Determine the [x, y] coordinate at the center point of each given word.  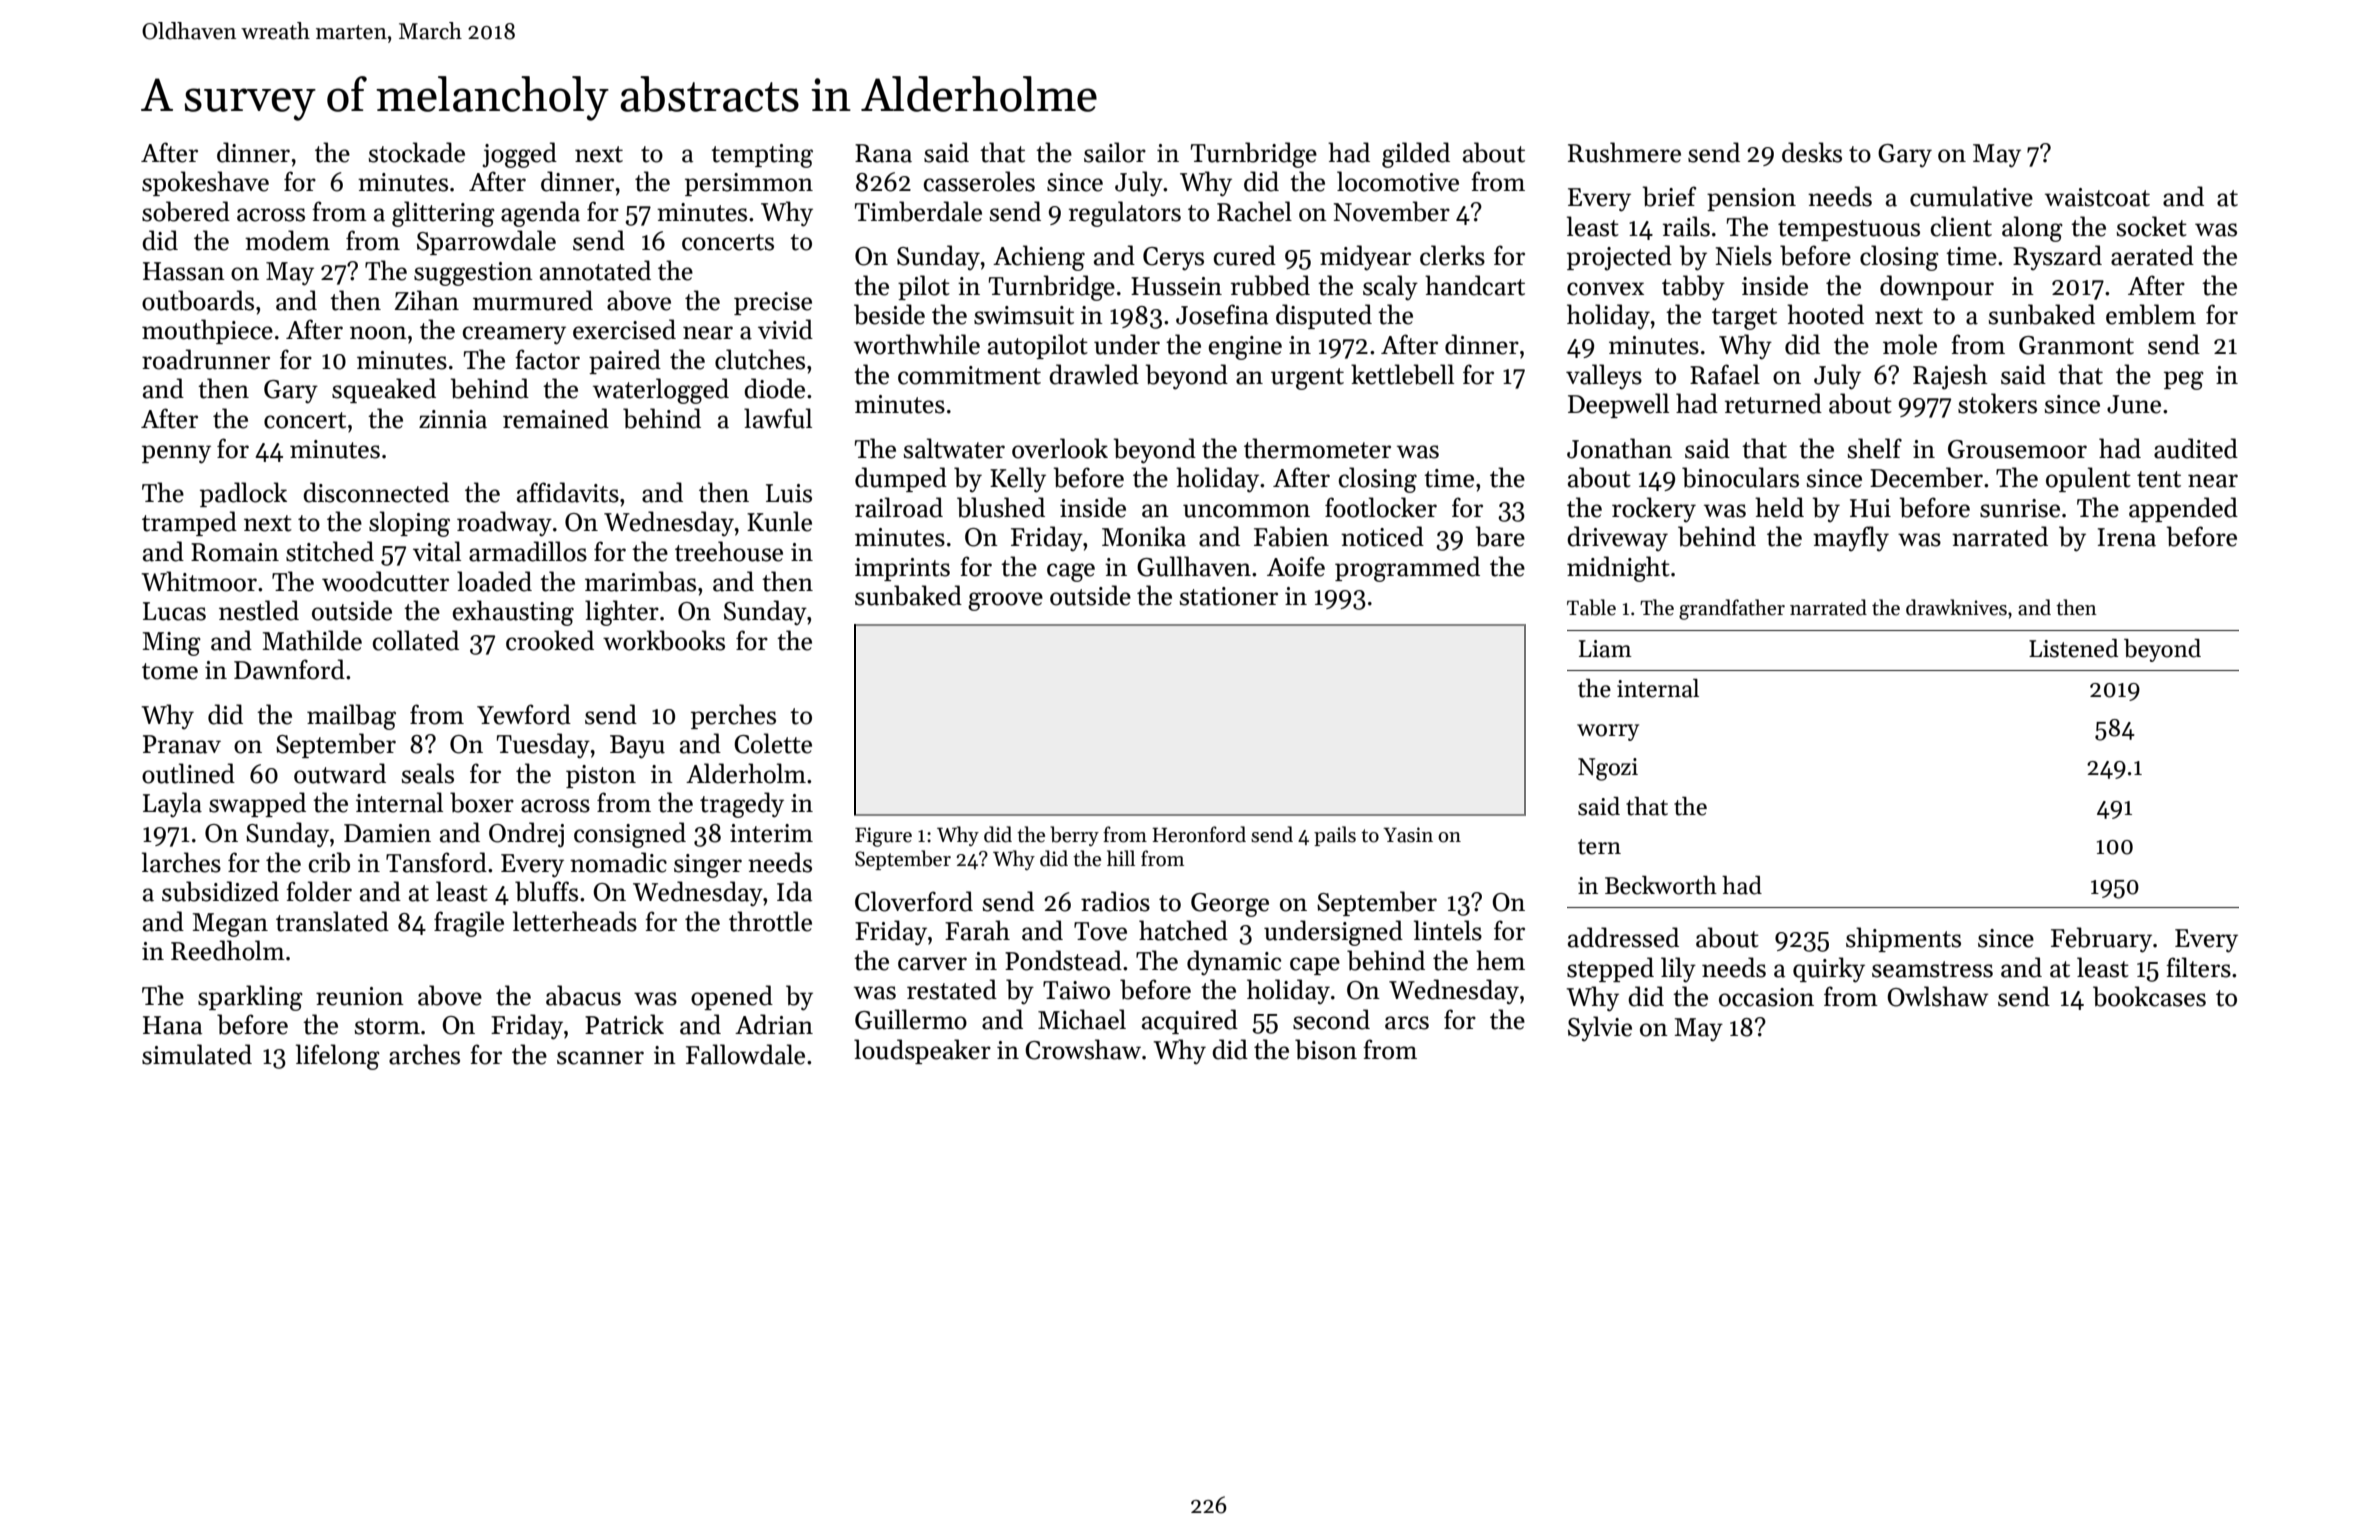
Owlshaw [1938, 996]
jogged [519, 155]
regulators [1125, 214]
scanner [600, 1058]
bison [1326, 1049]
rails [1686, 226]
